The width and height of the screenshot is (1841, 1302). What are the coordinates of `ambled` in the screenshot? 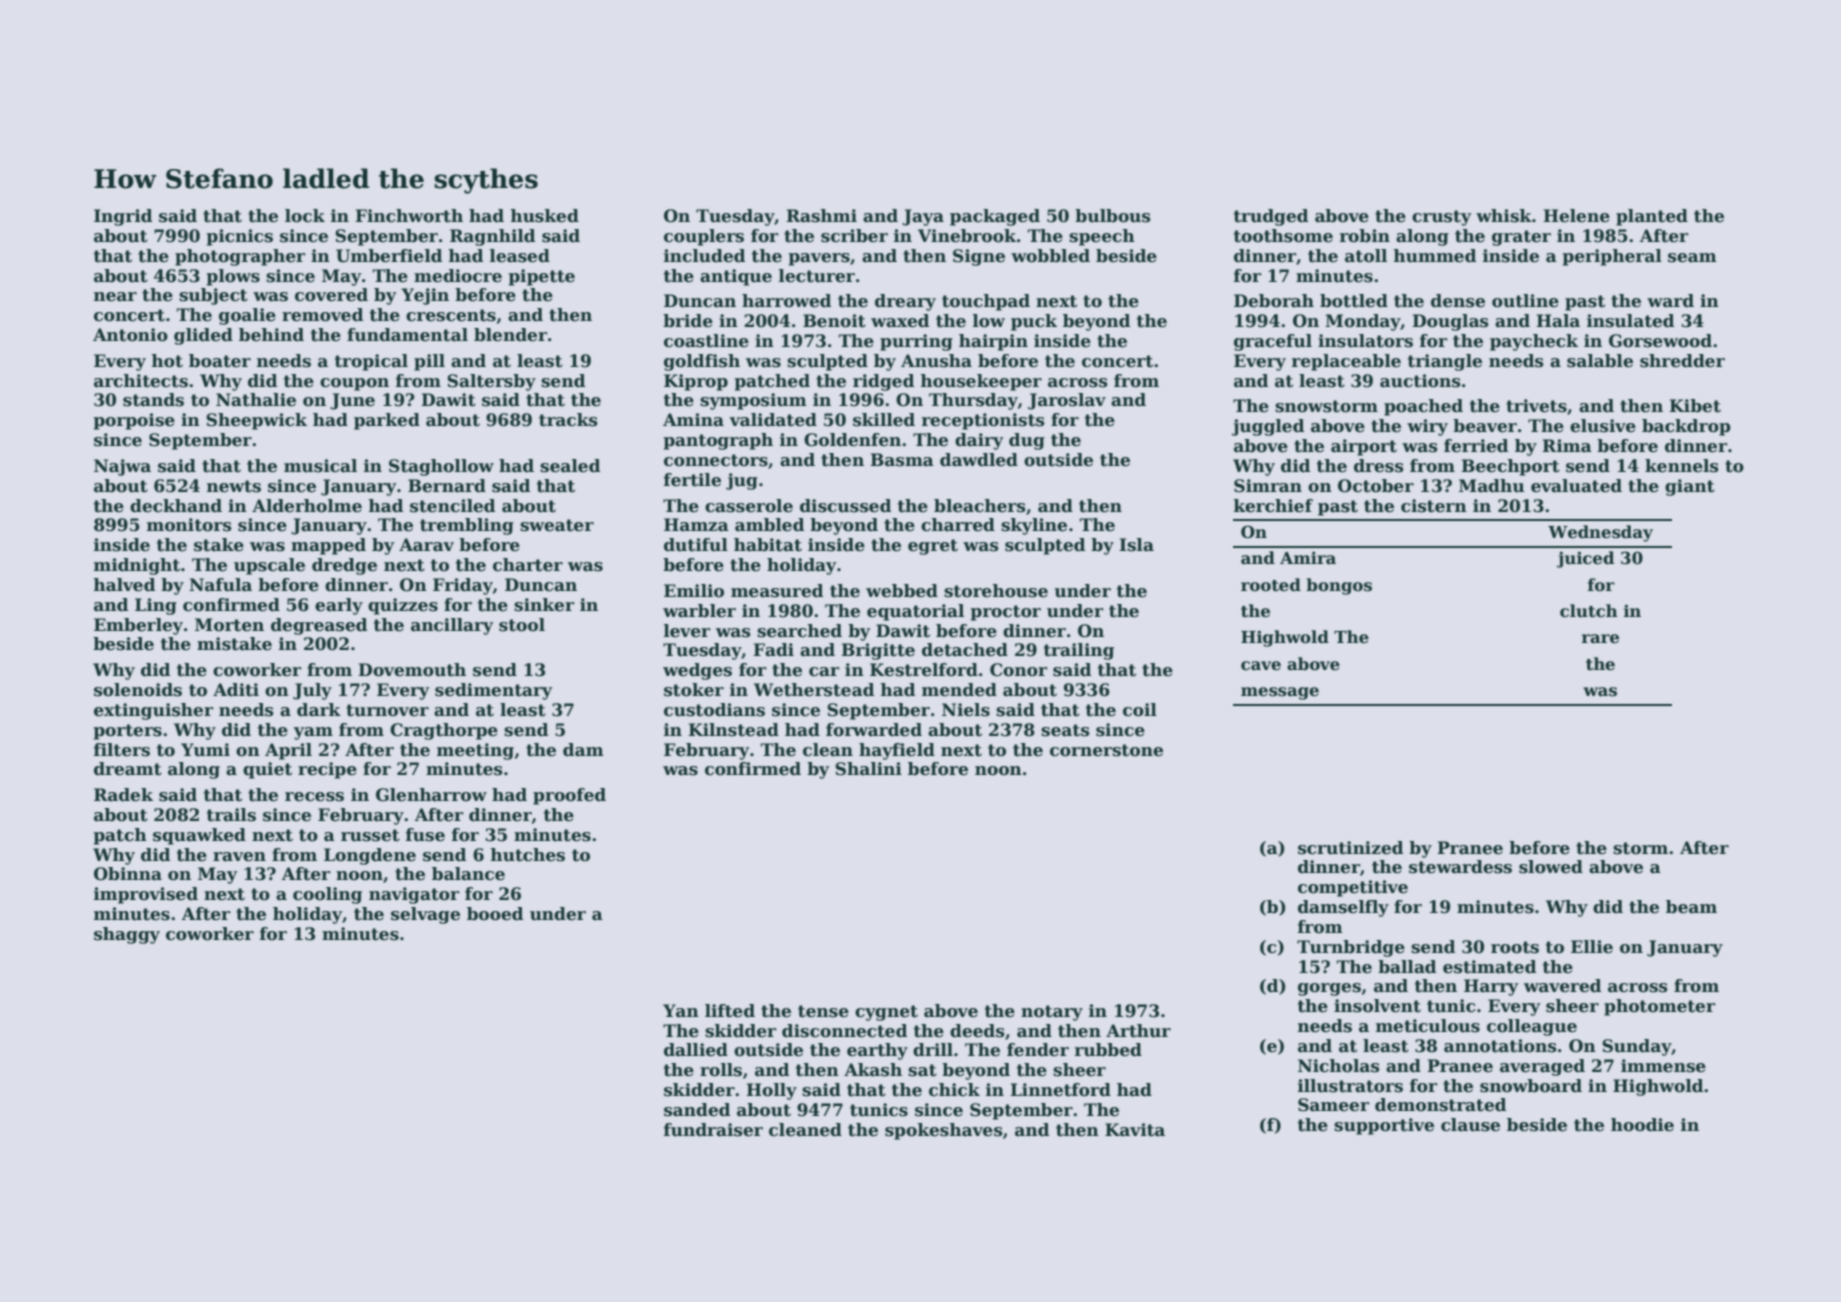 It's located at (769, 525).
